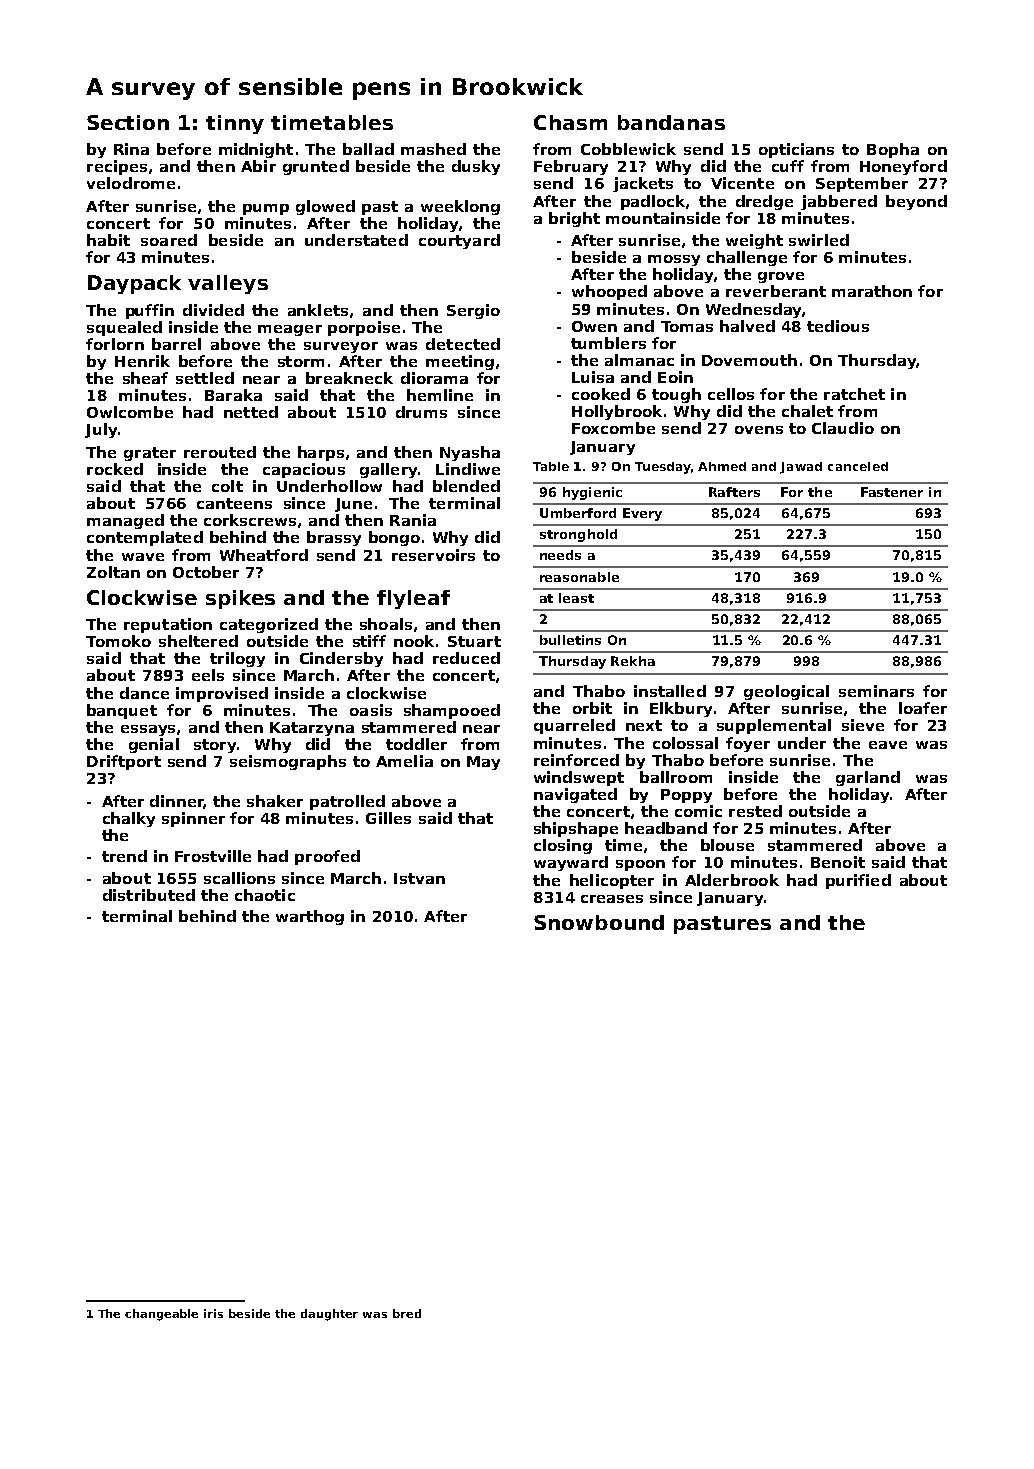 The image size is (1034, 1469). I want to click on changeable, so click(161, 1315).
